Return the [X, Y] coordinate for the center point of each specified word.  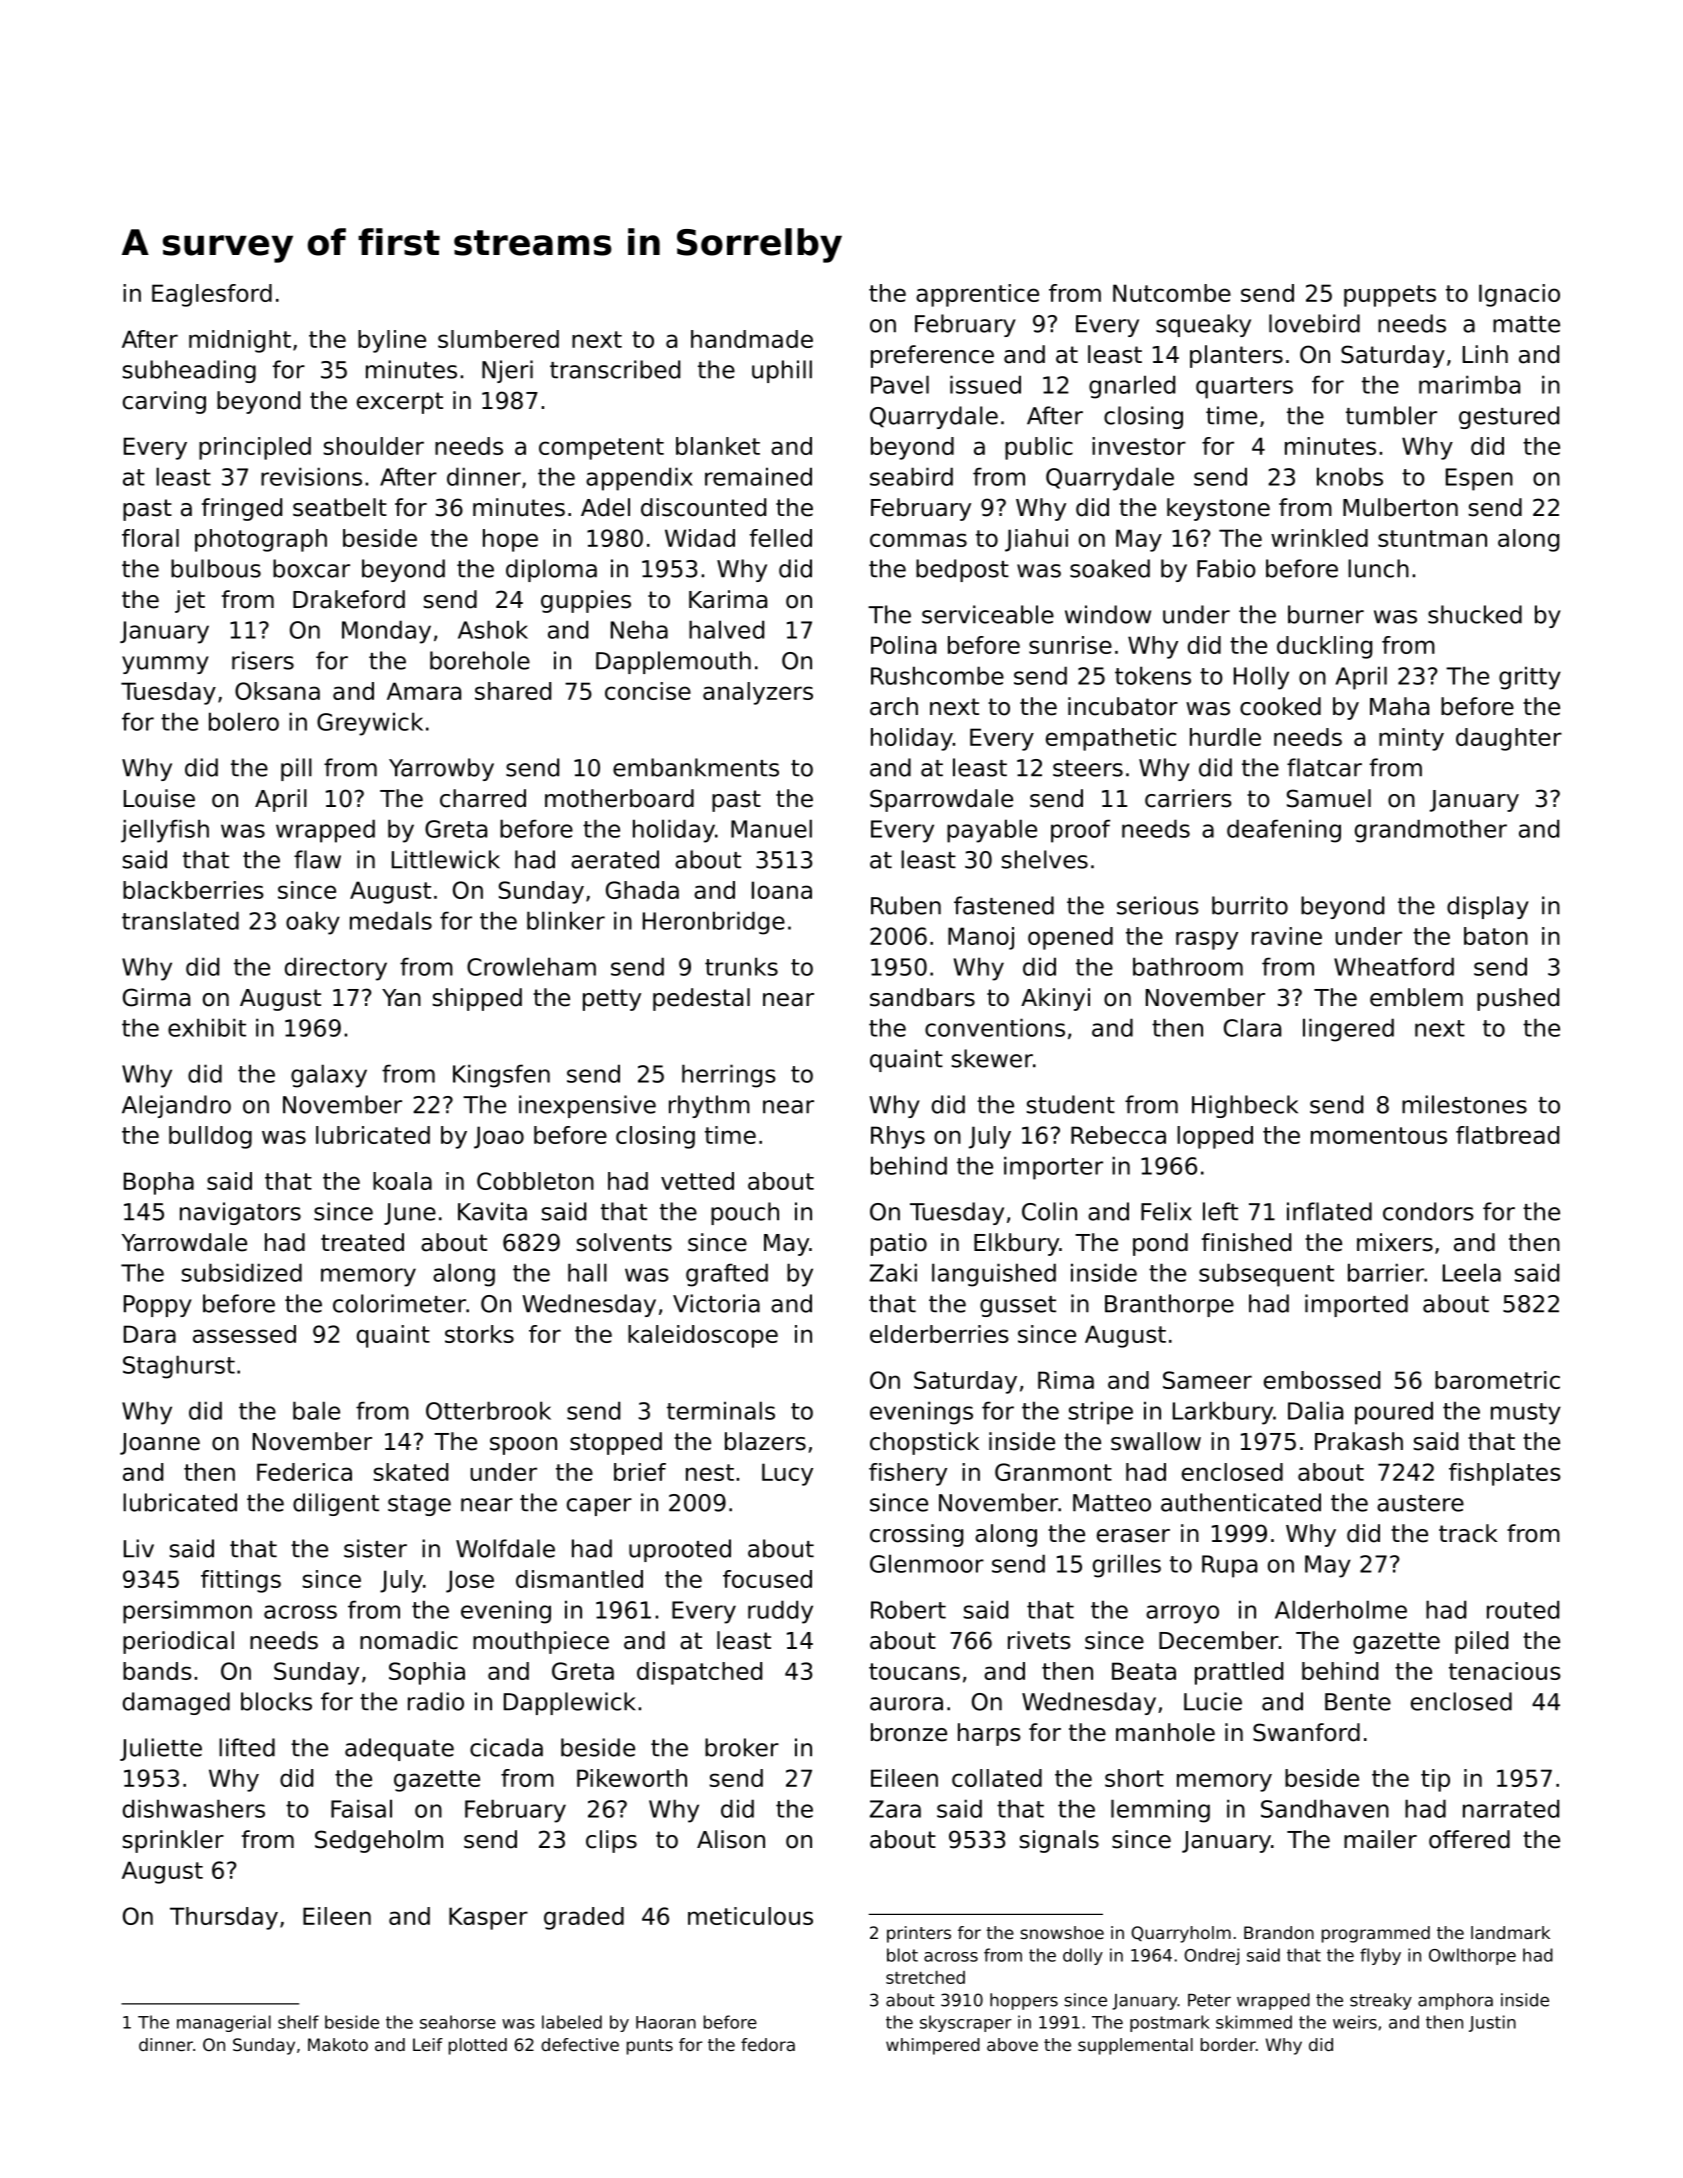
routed [1523, 1609]
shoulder [374, 446]
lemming [1160, 1811]
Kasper [488, 1918]
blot [902, 1955]
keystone [1218, 509]
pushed [1518, 999]
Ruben [906, 905]
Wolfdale [505, 1548]
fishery [908, 1474]
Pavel [900, 384]
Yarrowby [441, 769]
